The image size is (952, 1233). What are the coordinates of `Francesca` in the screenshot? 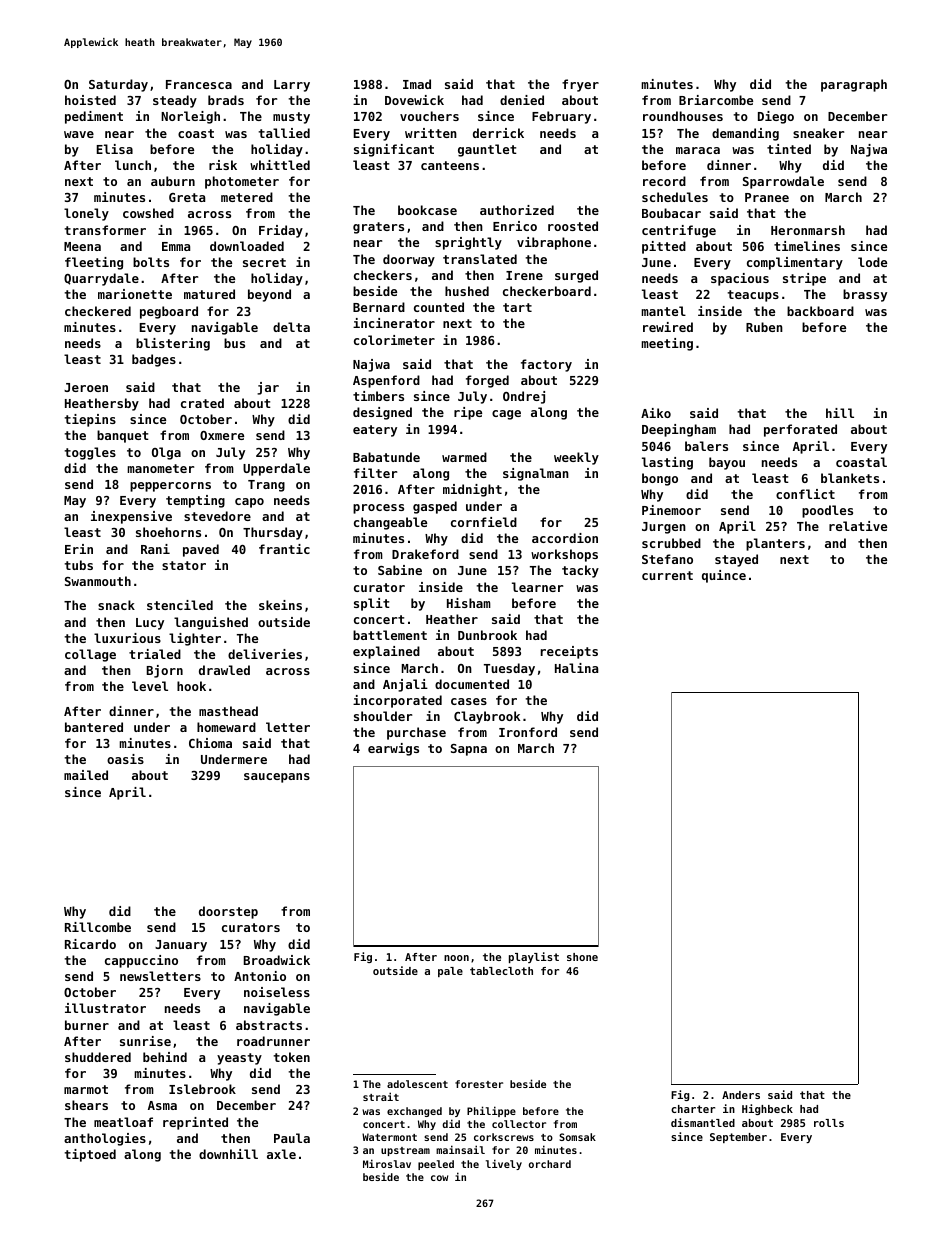 It's located at (199, 84).
